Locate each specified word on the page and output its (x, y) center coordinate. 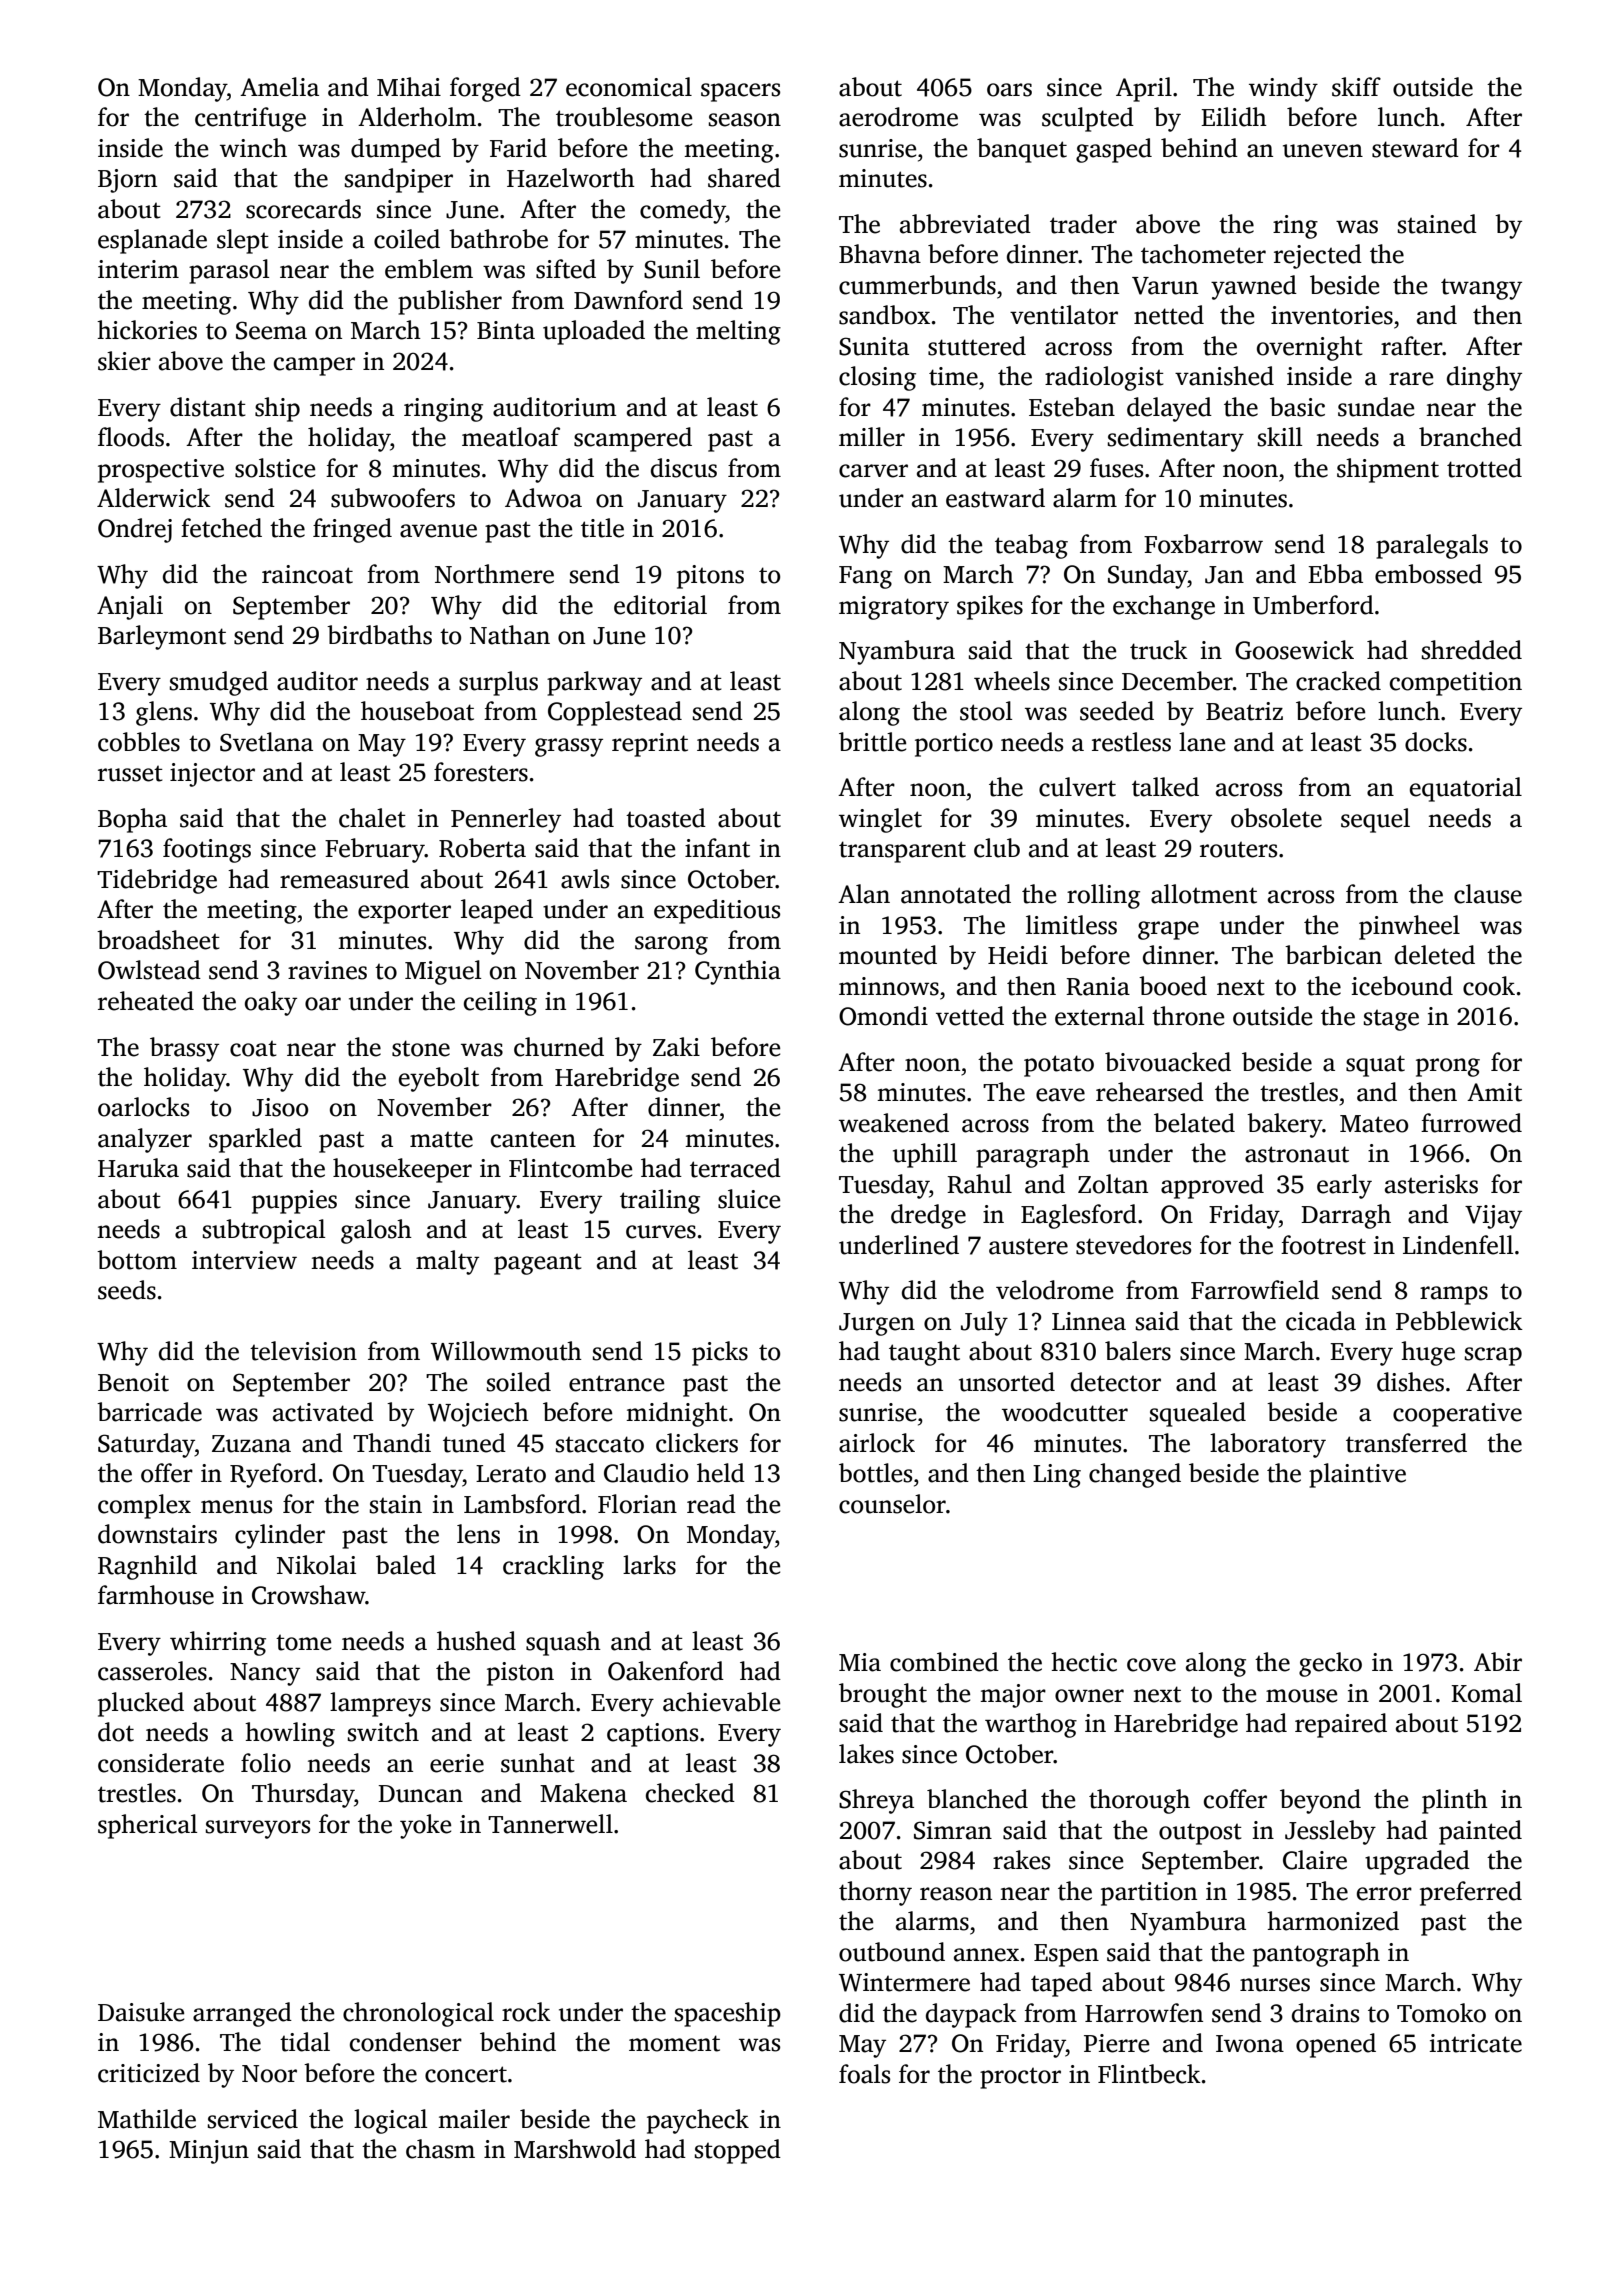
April (1144, 89)
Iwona (1250, 2044)
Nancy (265, 1674)
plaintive (1357, 1475)
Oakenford (666, 1671)
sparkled (255, 1140)
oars (1009, 90)
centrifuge (250, 119)
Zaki (676, 1047)
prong (1448, 1067)
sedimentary (1176, 439)
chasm (440, 2149)
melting (738, 332)
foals (864, 2074)
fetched (221, 528)
